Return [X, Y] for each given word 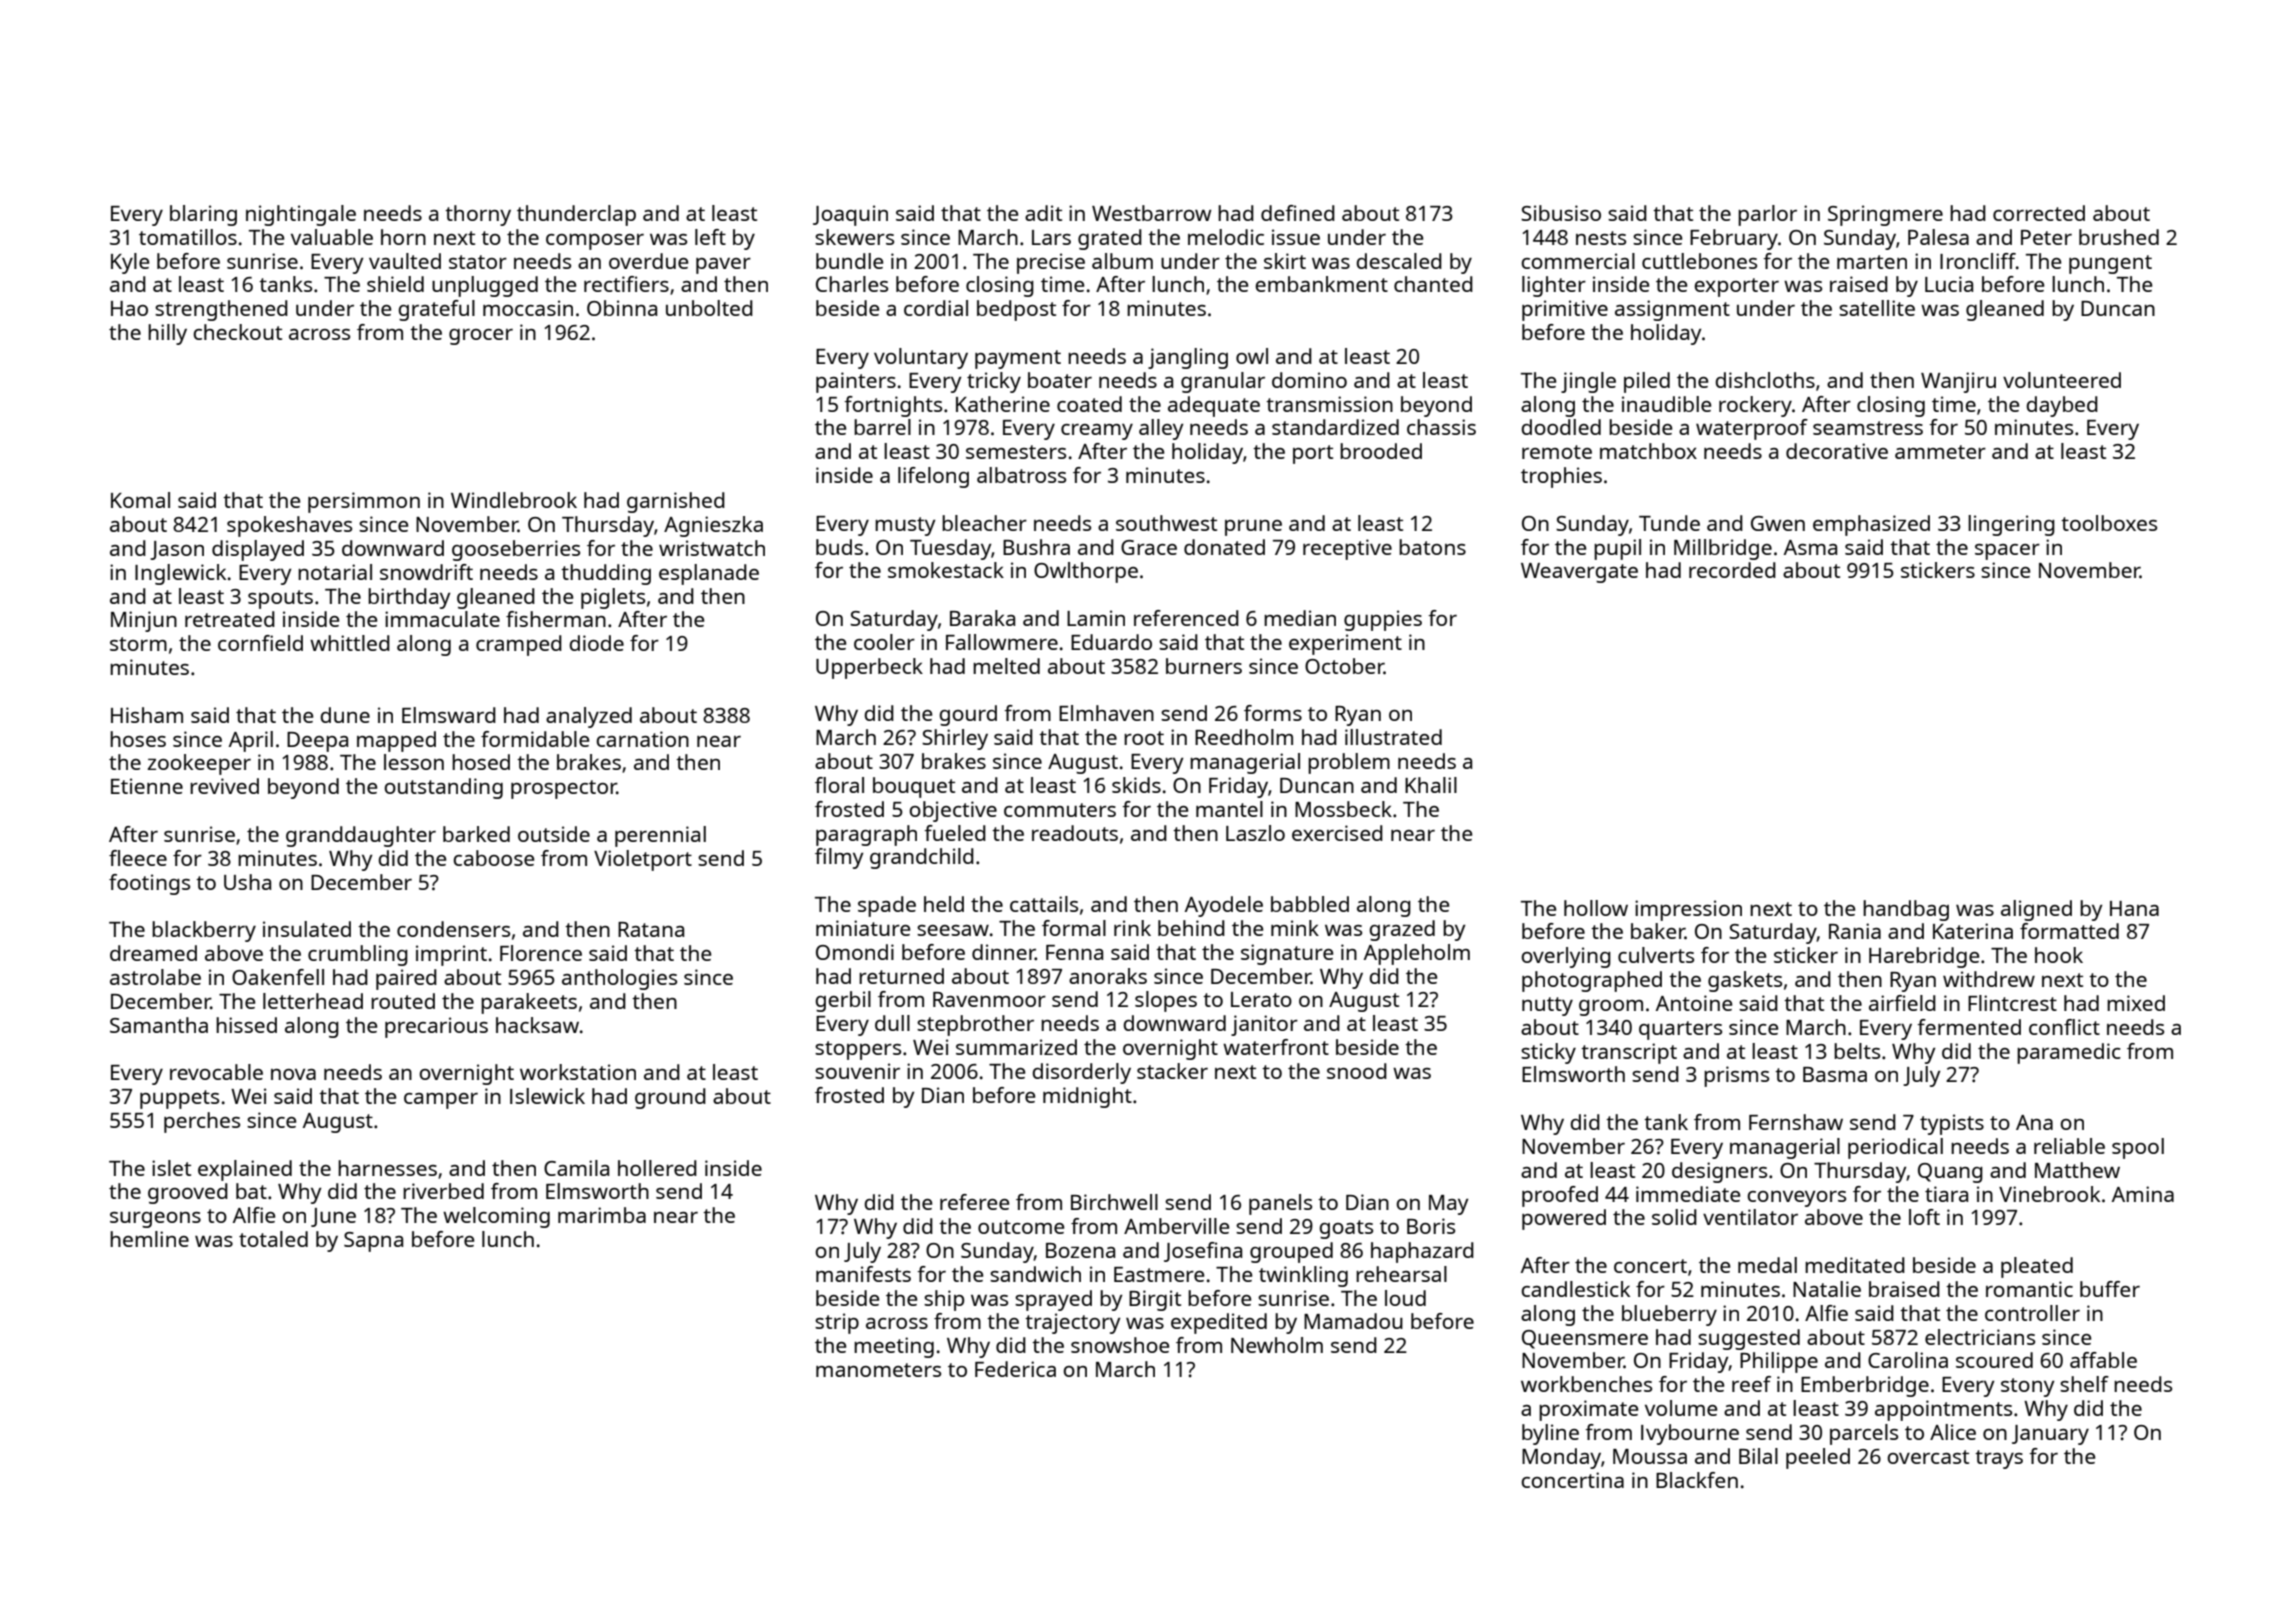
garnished [676, 502]
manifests [863, 1274]
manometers [878, 1370]
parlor [1767, 215]
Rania [1855, 931]
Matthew [2077, 1170]
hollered [657, 1168]
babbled [1310, 904]
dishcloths [1765, 380]
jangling [1188, 358]
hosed [481, 762]
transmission [1329, 404]
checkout [237, 332]
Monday [1561, 1458]
